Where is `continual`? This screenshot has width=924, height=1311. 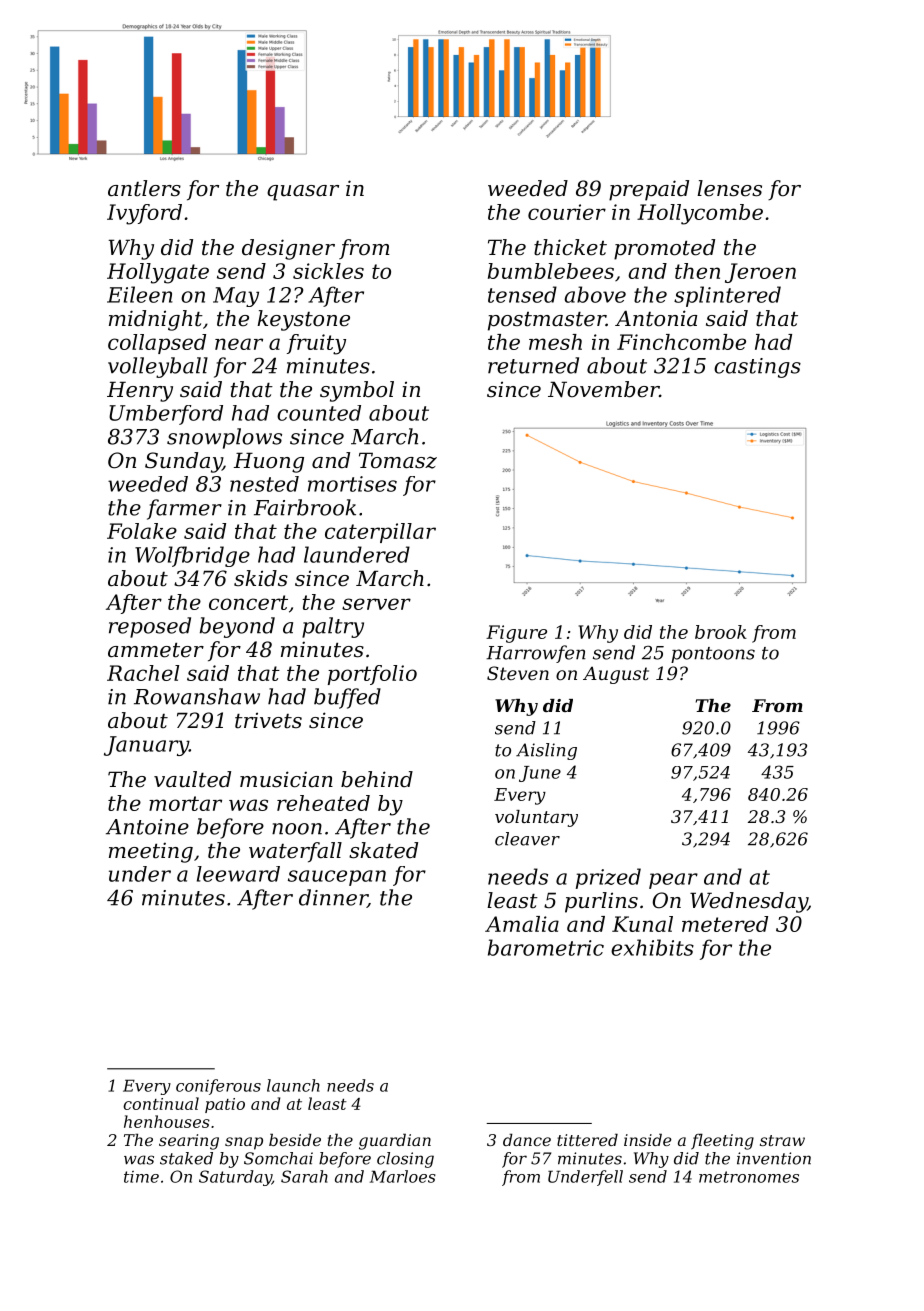 continual is located at coordinates (161, 1103).
